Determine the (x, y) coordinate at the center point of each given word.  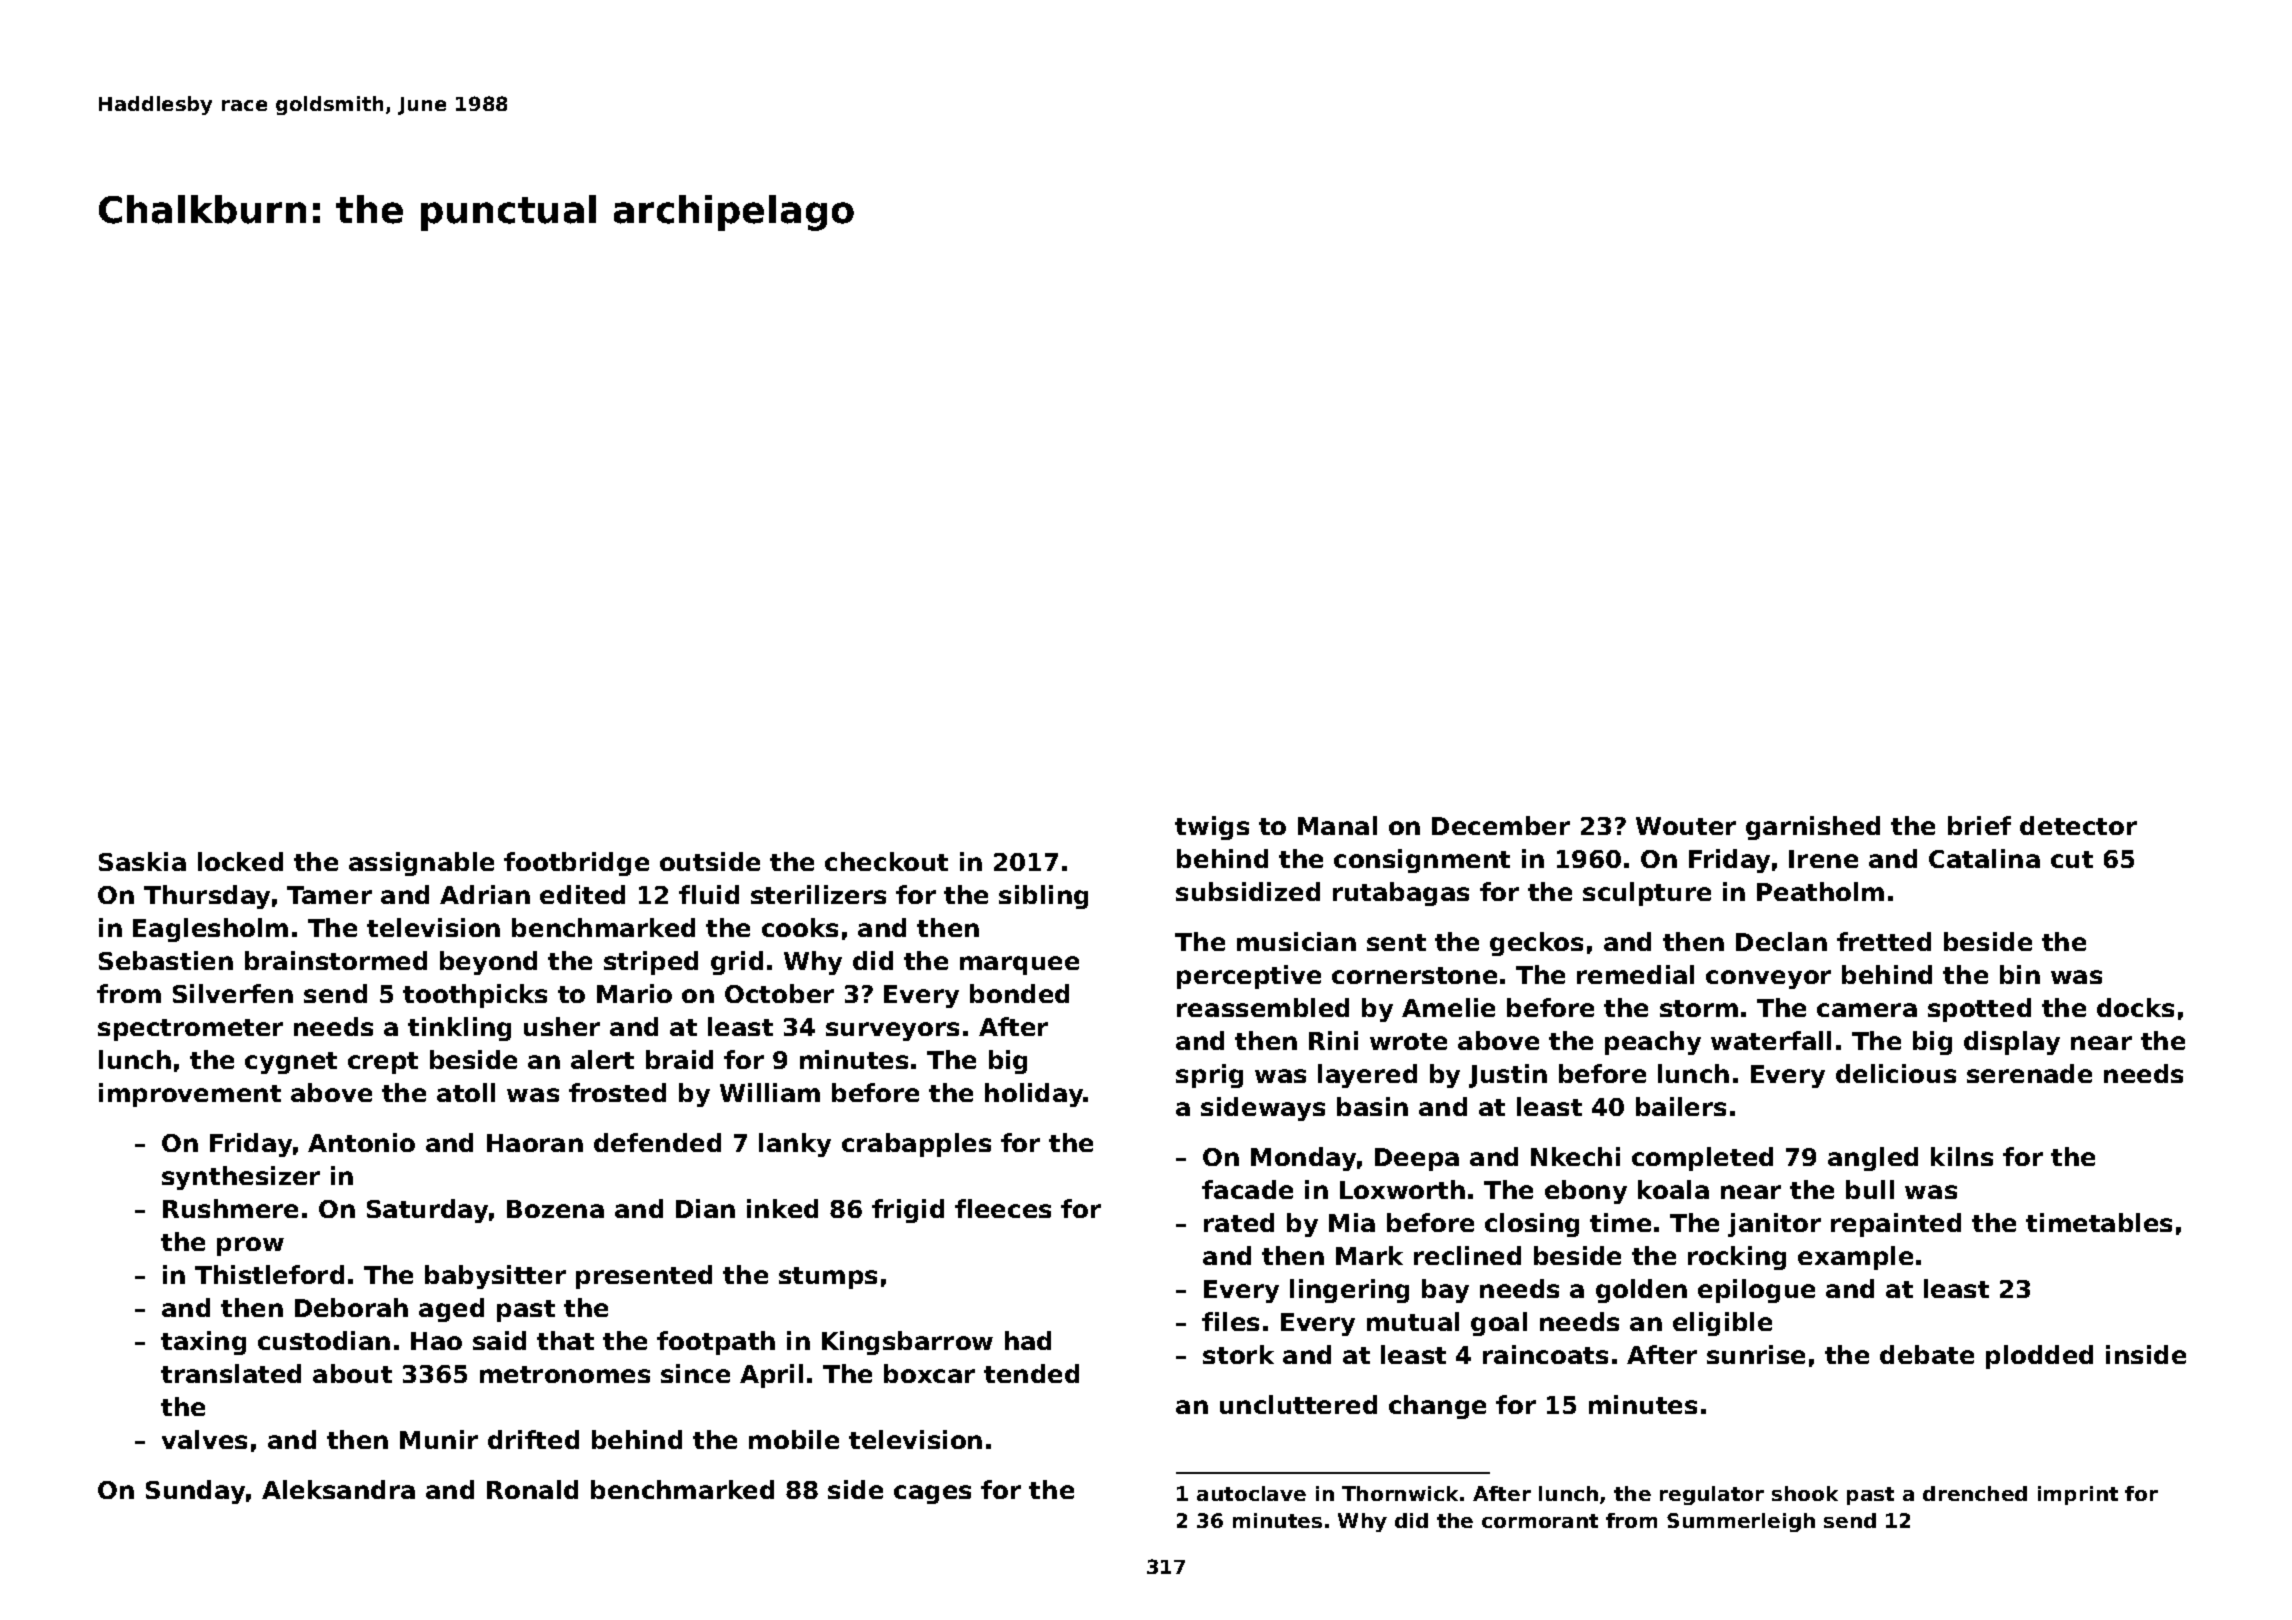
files (1230, 1321)
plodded (2039, 1357)
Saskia (142, 861)
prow (250, 1246)
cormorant (1540, 1521)
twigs (1212, 828)
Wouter (1686, 826)
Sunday (195, 1492)
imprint (2078, 1495)
